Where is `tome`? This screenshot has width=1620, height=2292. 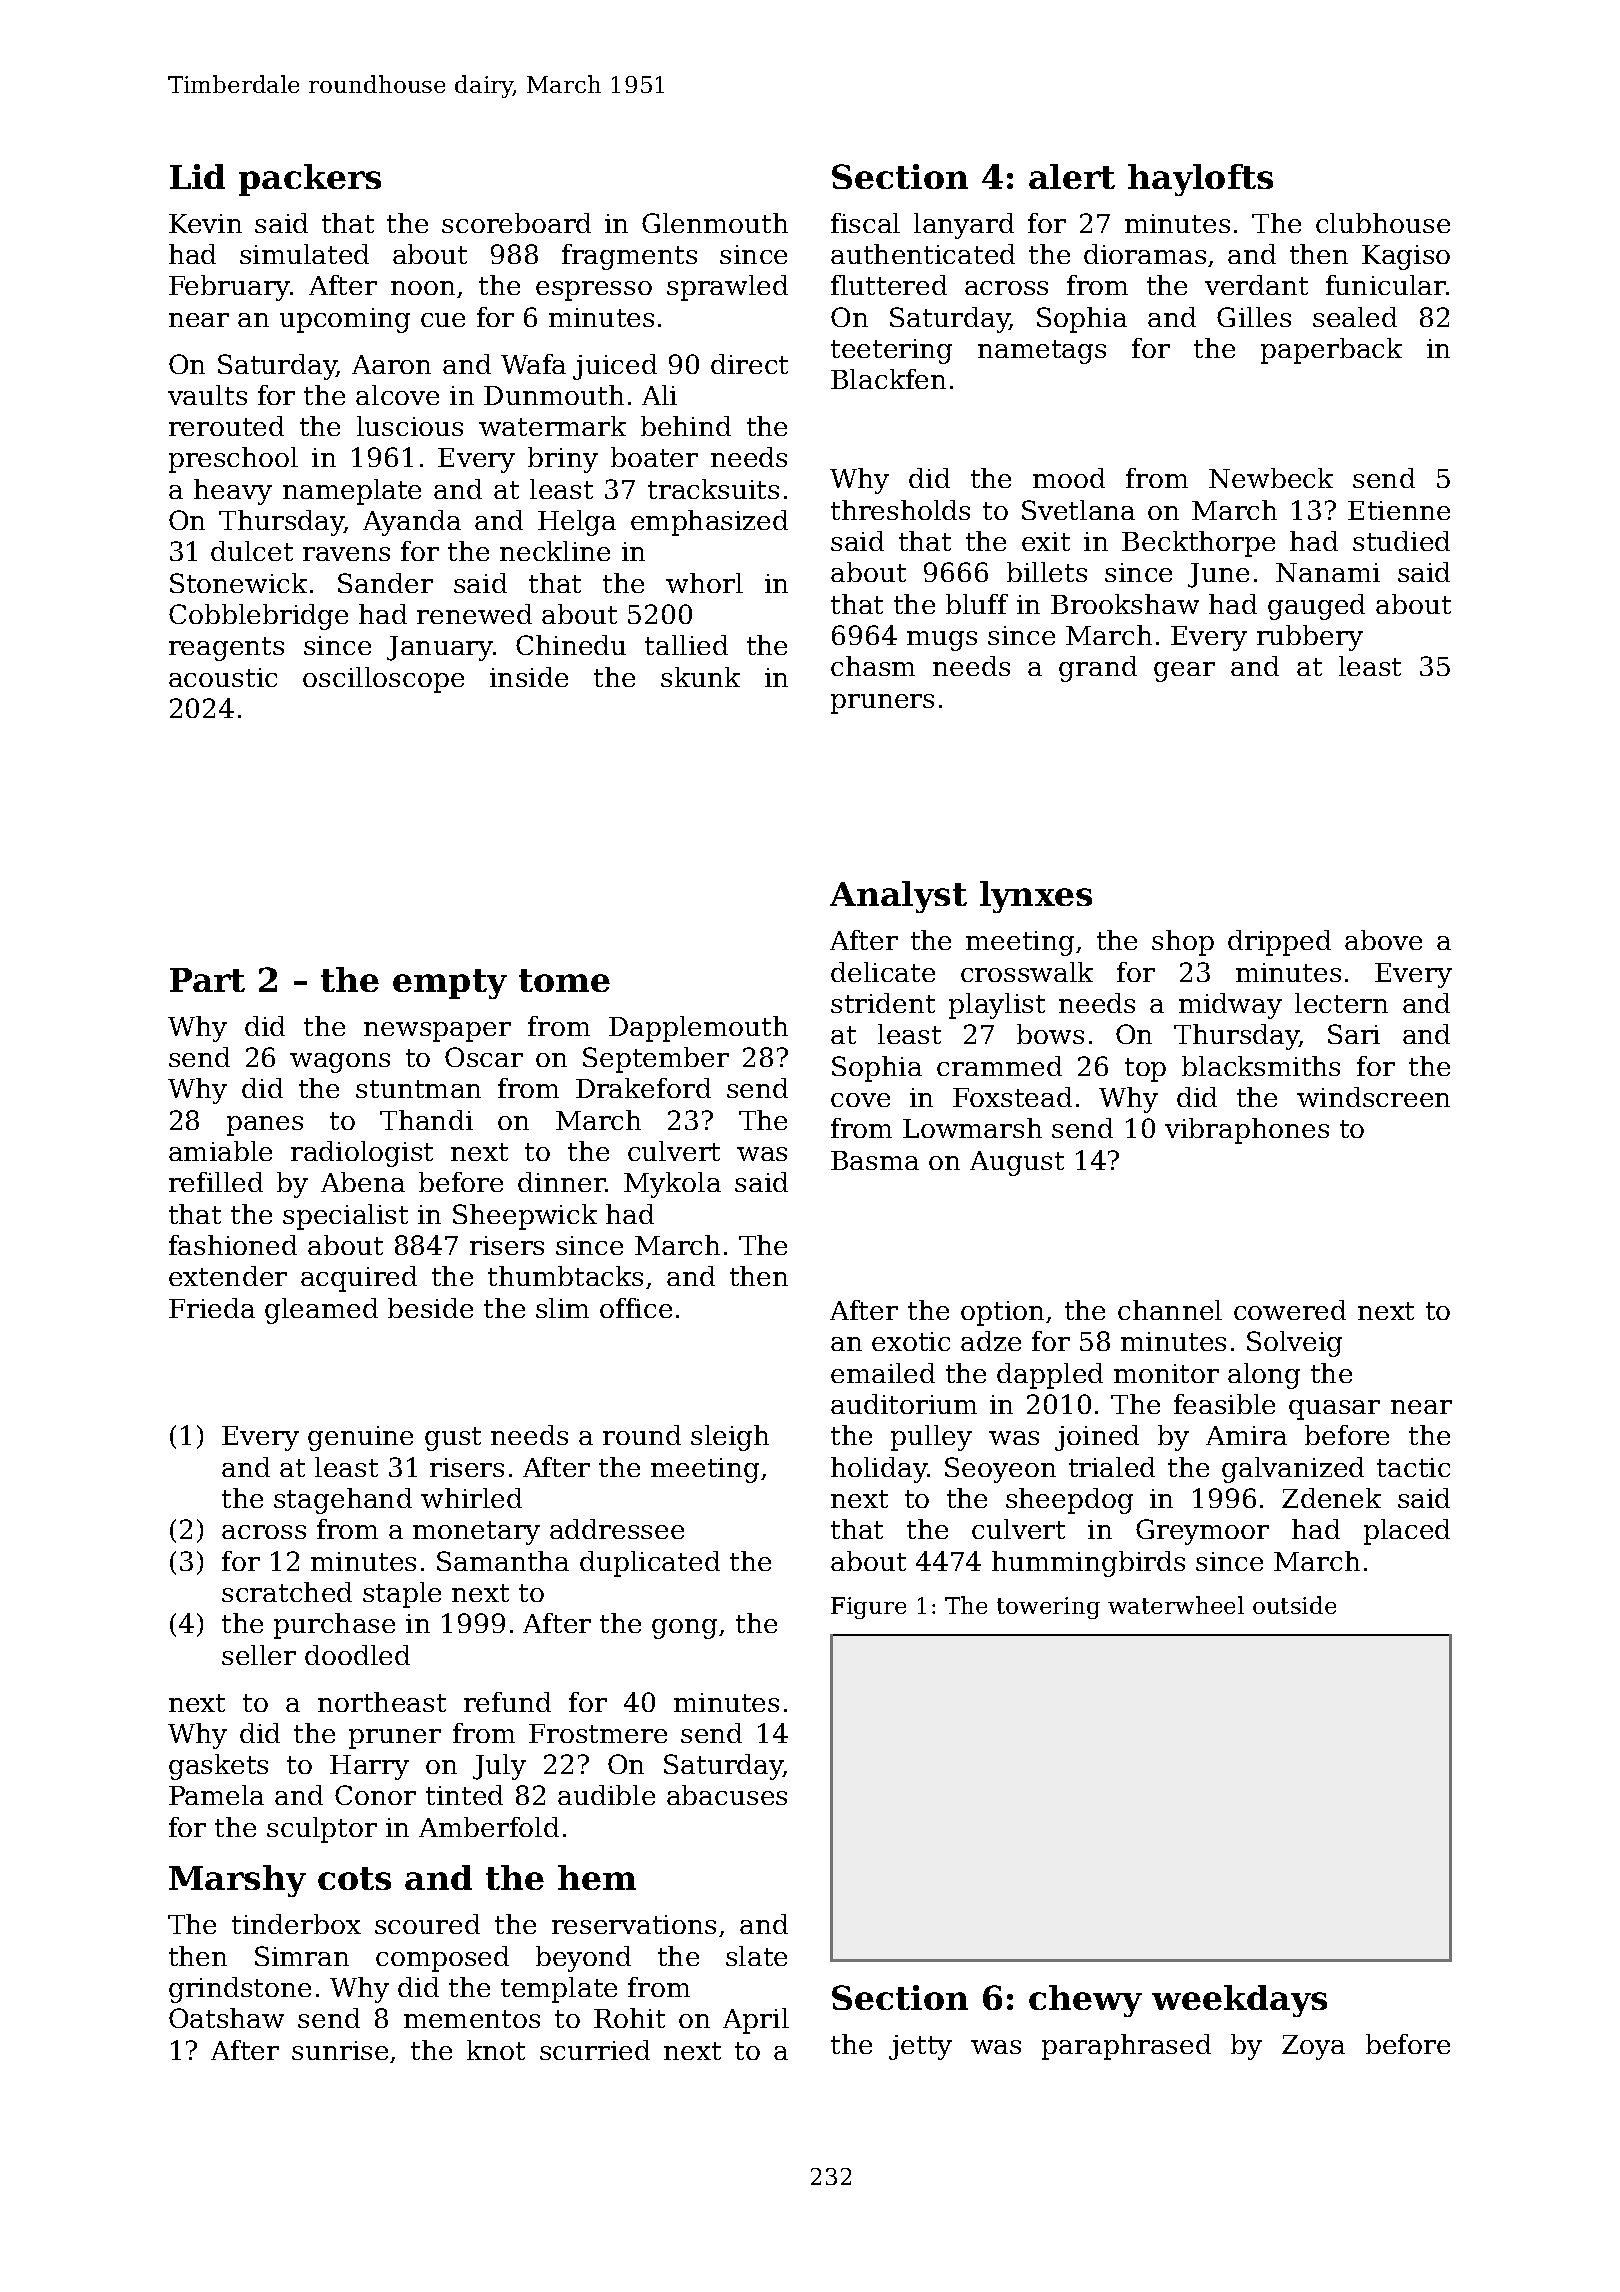 tome is located at coordinates (564, 980).
